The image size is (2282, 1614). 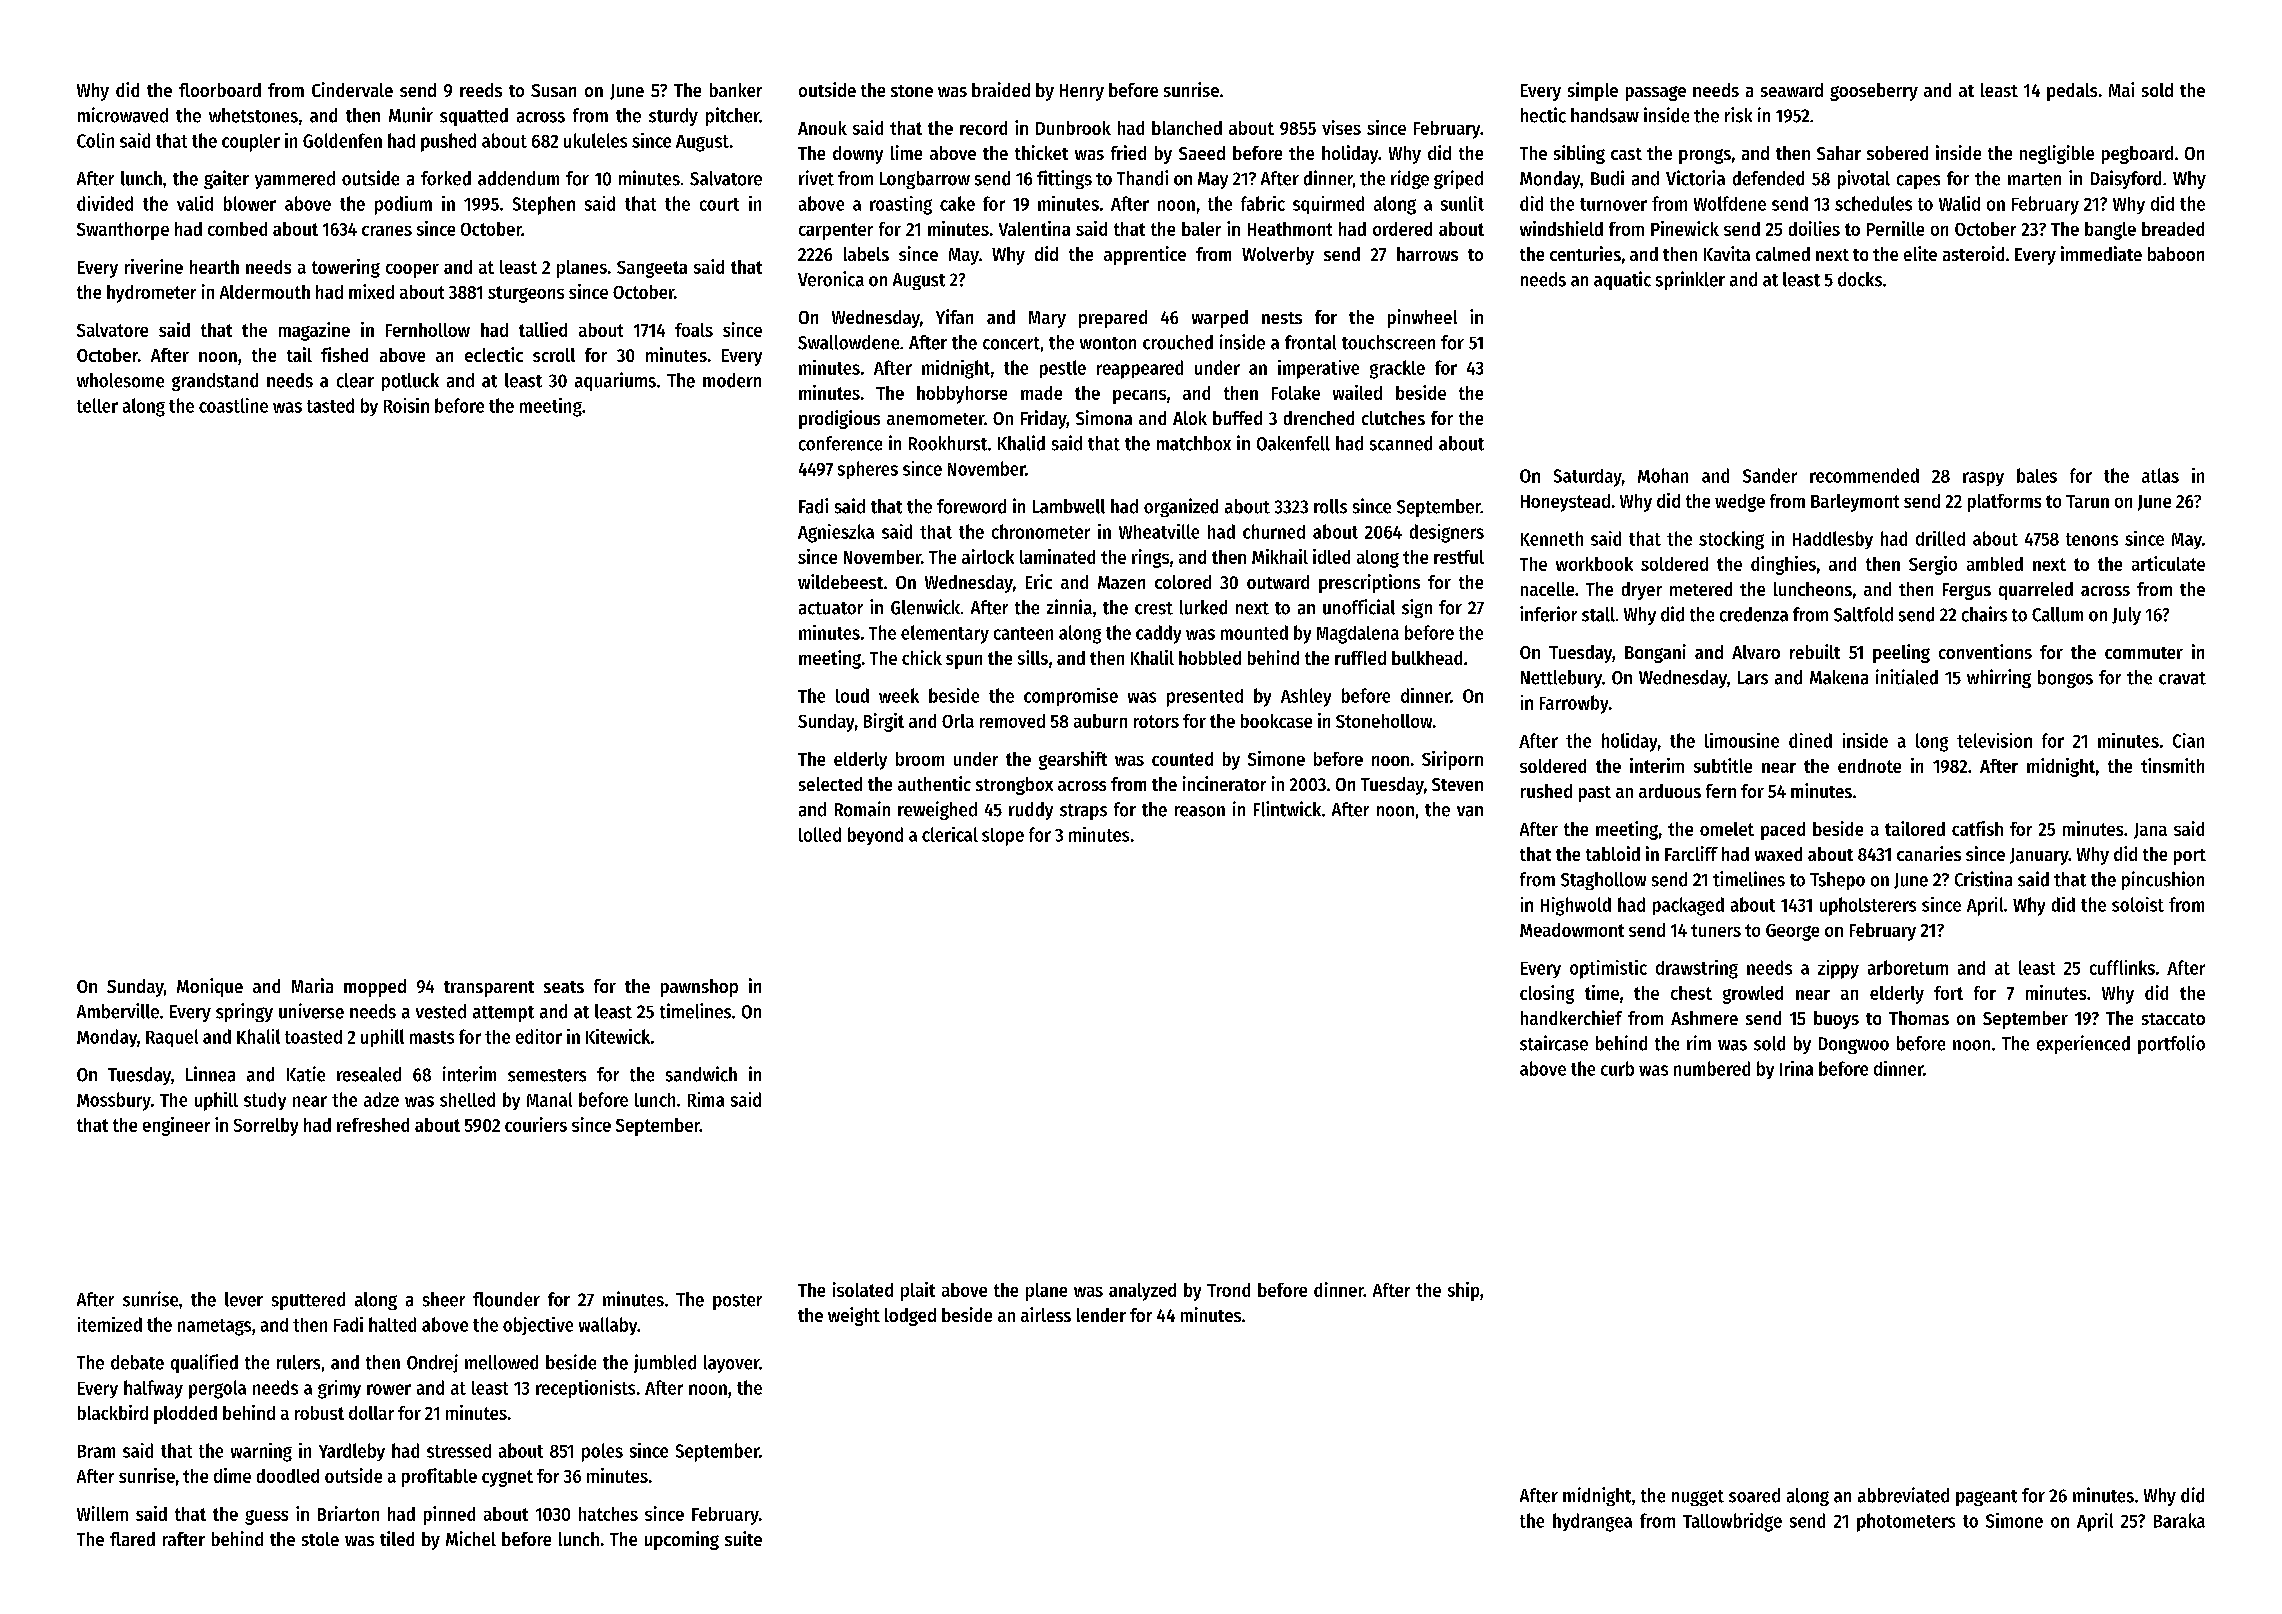 I want to click on aquariums, so click(x=615, y=381).
